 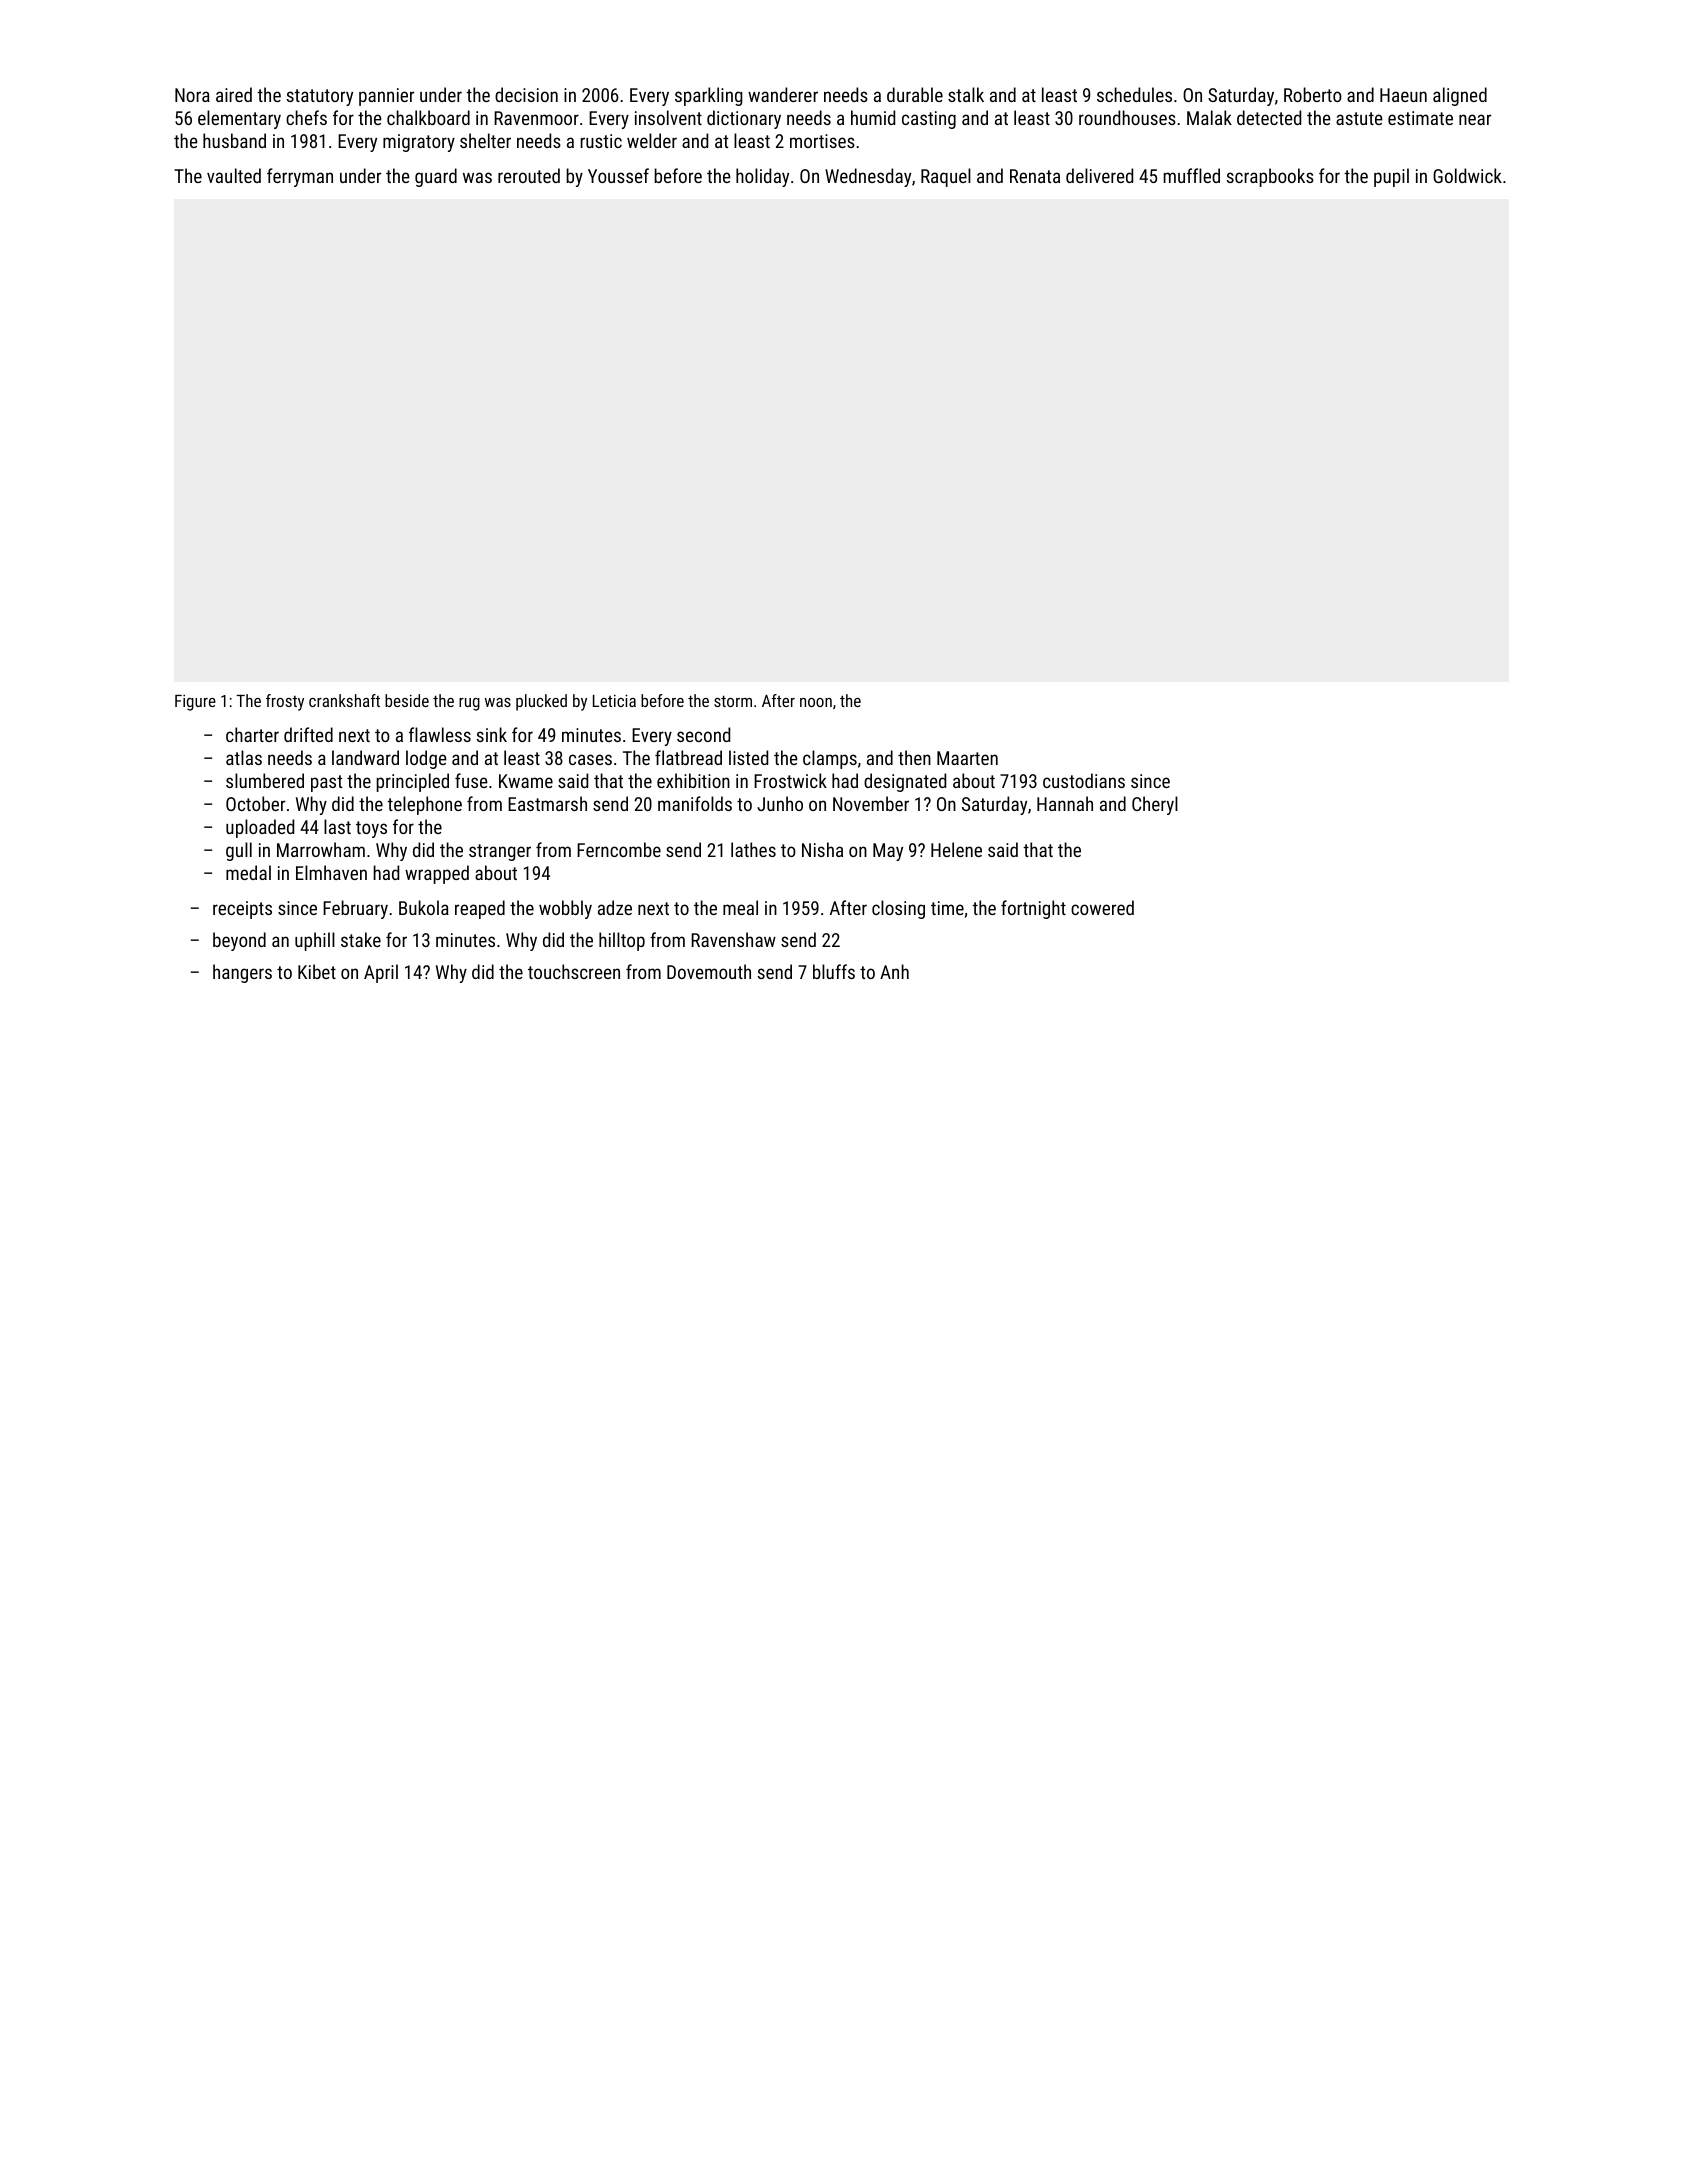 What do you see at coordinates (762, 177) in the screenshot?
I see `holiday` at bounding box center [762, 177].
